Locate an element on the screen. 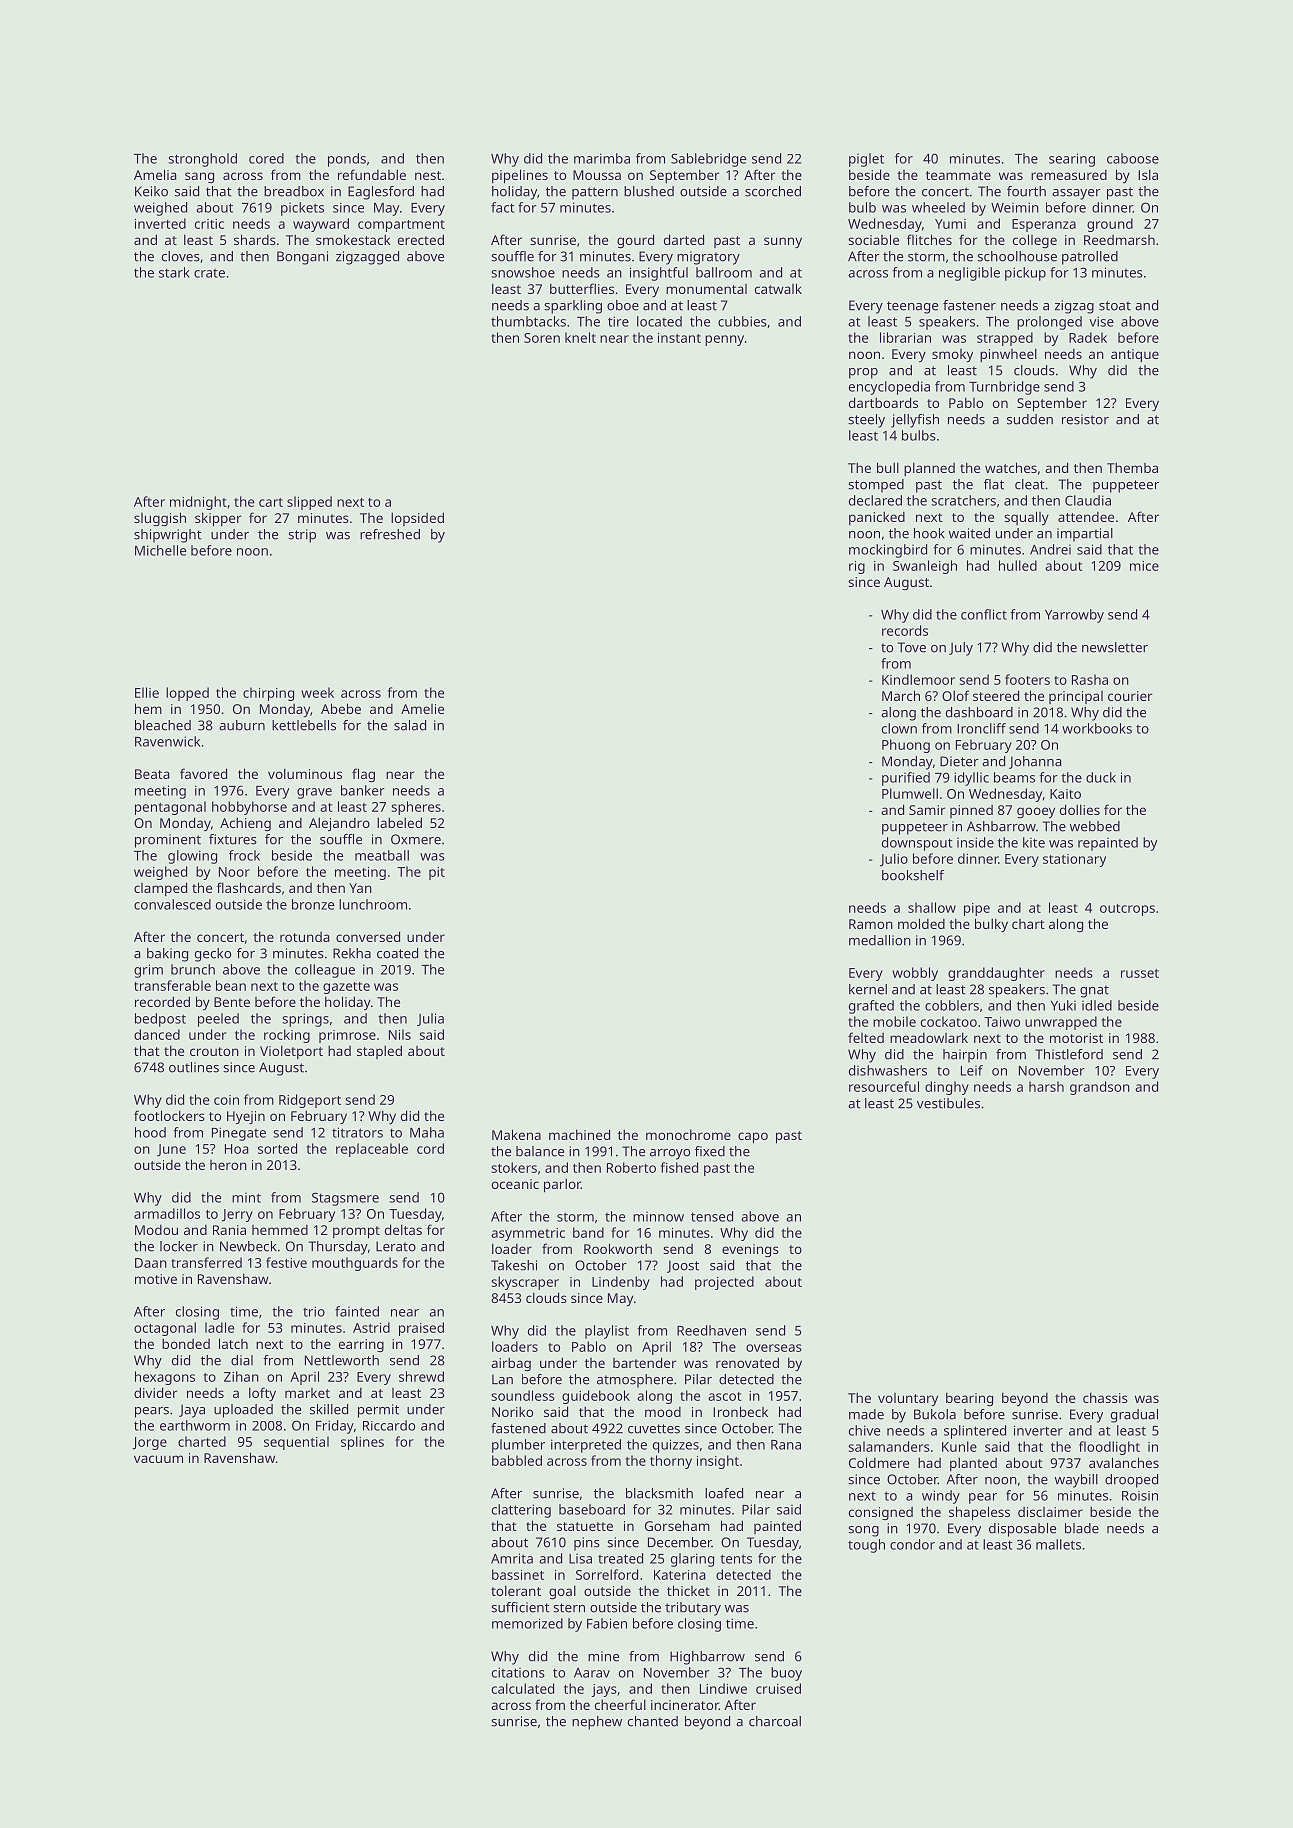  hemmed is located at coordinates (280, 1230).
